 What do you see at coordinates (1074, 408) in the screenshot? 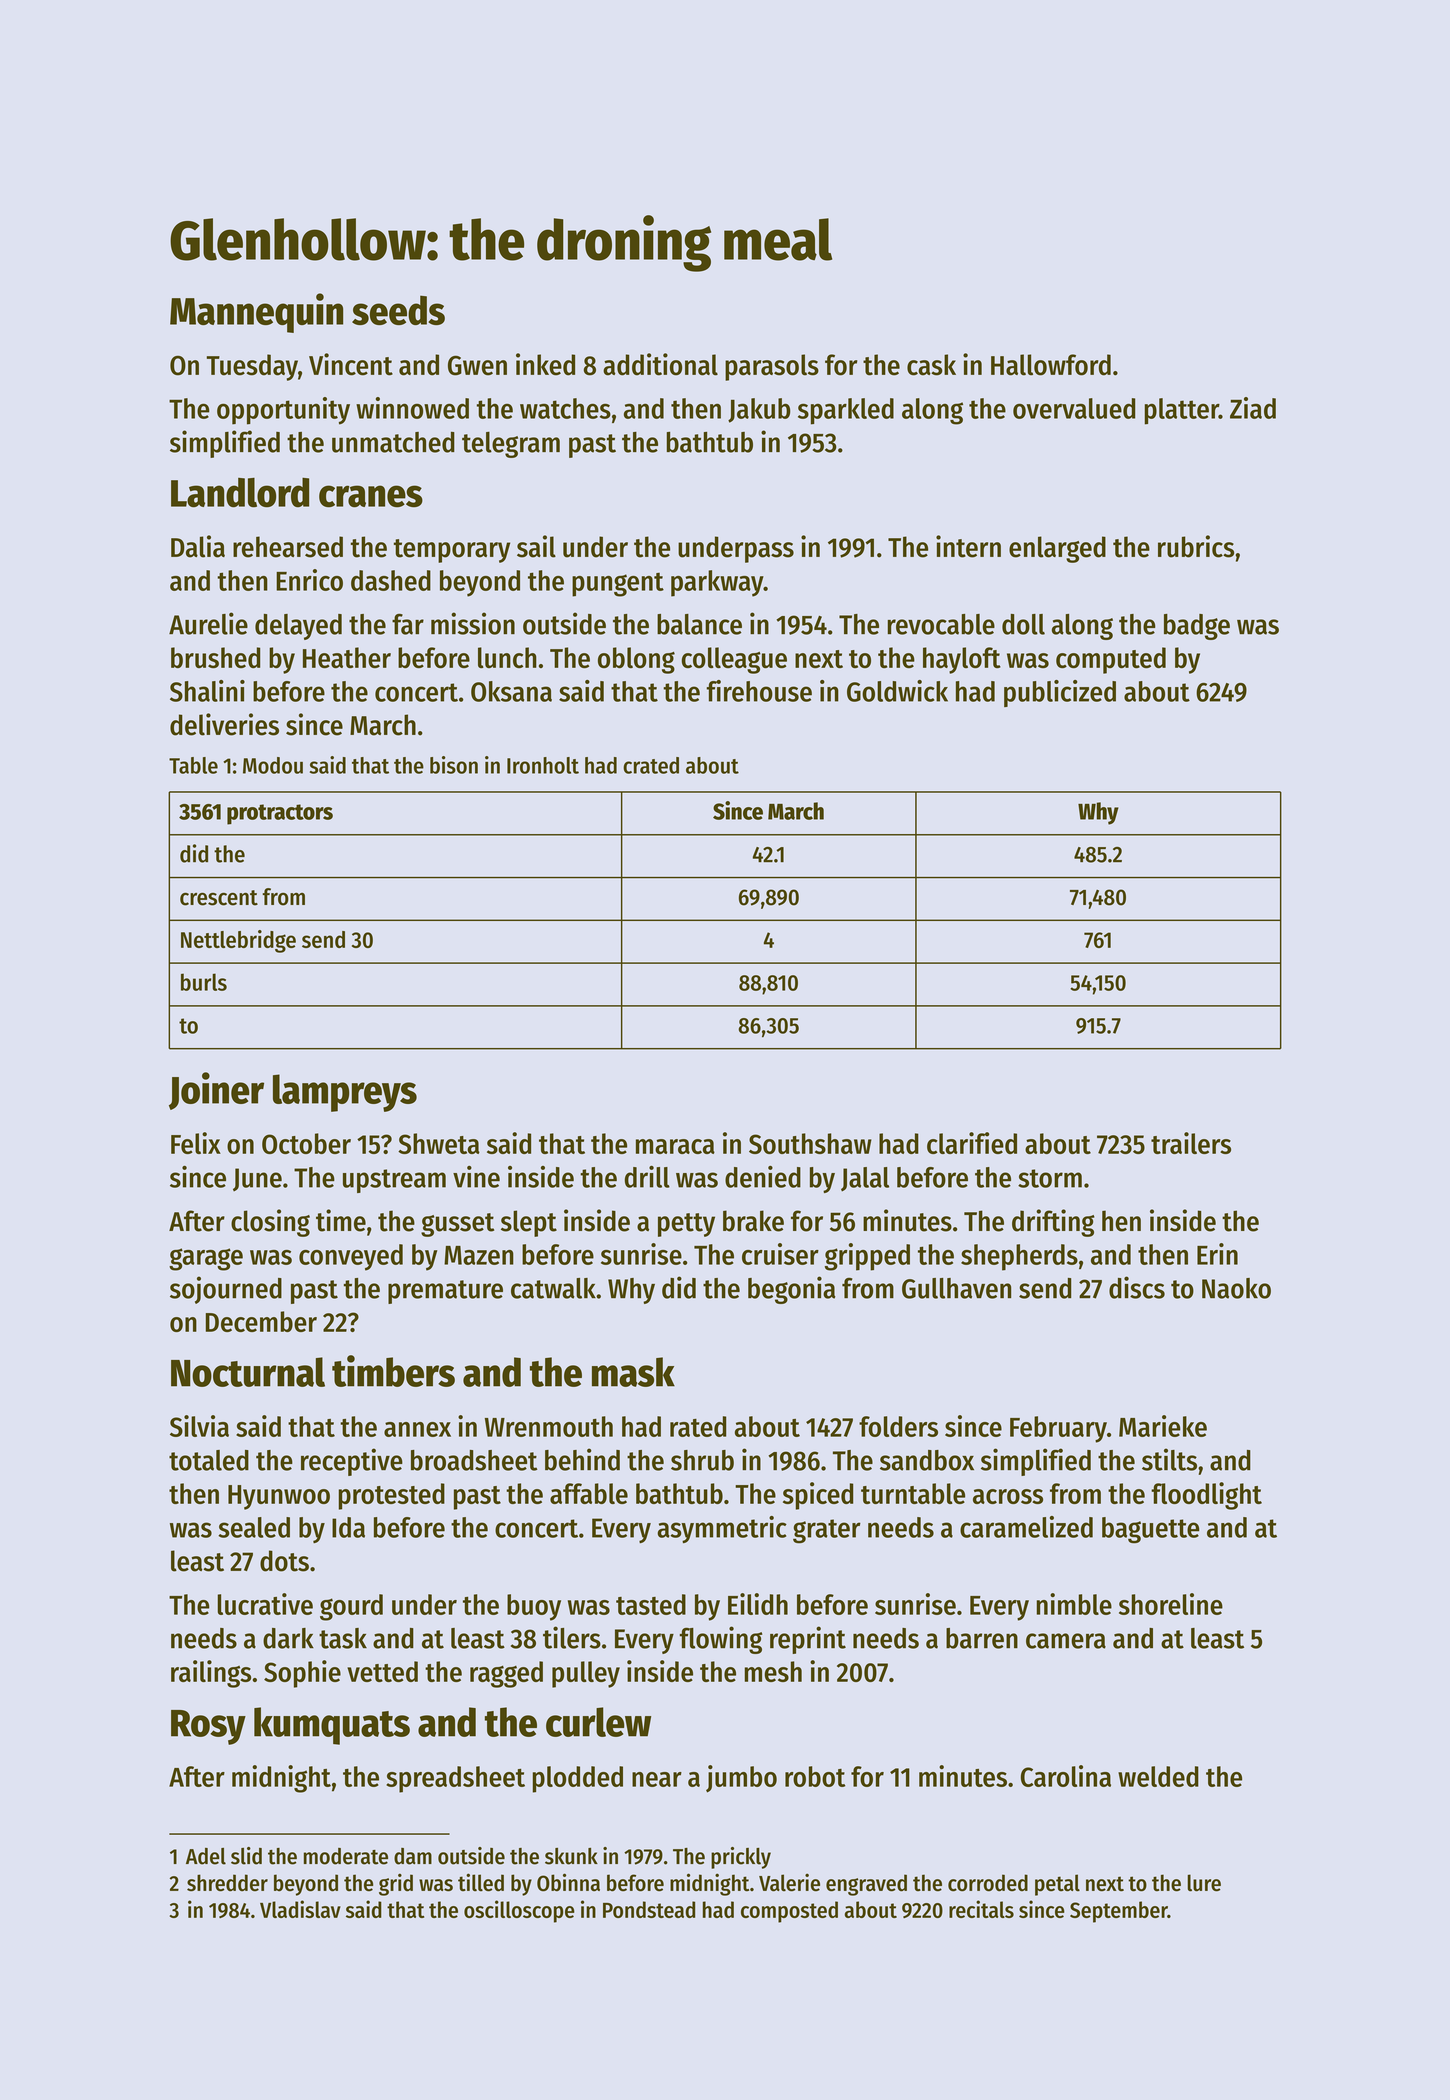
I see `overvalued` at bounding box center [1074, 408].
